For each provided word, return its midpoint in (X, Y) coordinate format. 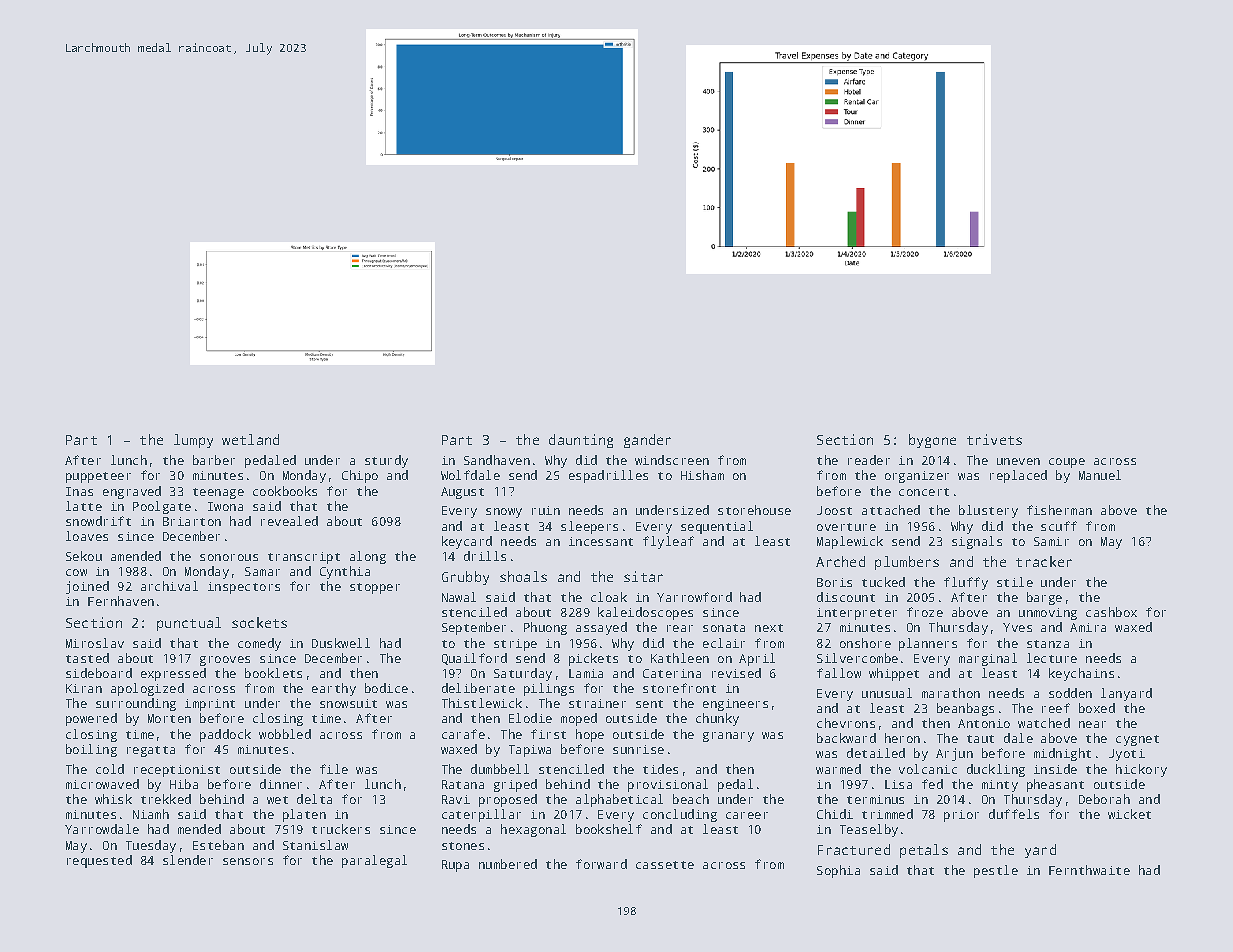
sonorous (229, 557)
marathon (951, 693)
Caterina (672, 673)
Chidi (835, 814)
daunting (581, 441)
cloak (609, 597)
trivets (994, 439)
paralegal (374, 861)
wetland (250, 439)
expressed (173, 674)
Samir (1051, 541)
